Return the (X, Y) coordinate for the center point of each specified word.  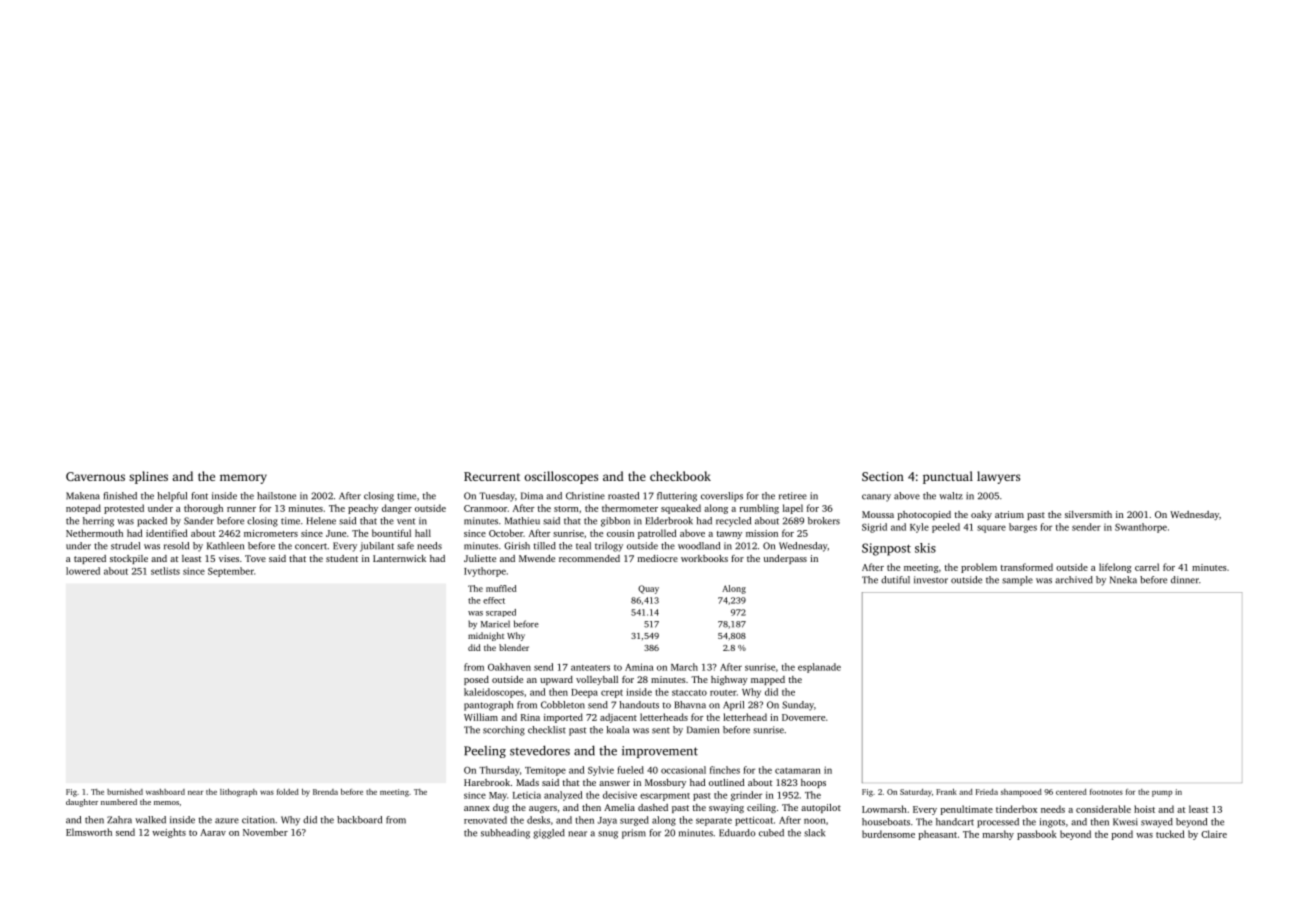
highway (729, 680)
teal (583, 546)
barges (1023, 528)
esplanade (819, 668)
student (342, 558)
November (265, 832)
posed (476, 680)
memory (243, 479)
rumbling (759, 509)
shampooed (1021, 793)
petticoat (754, 821)
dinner (1185, 580)
